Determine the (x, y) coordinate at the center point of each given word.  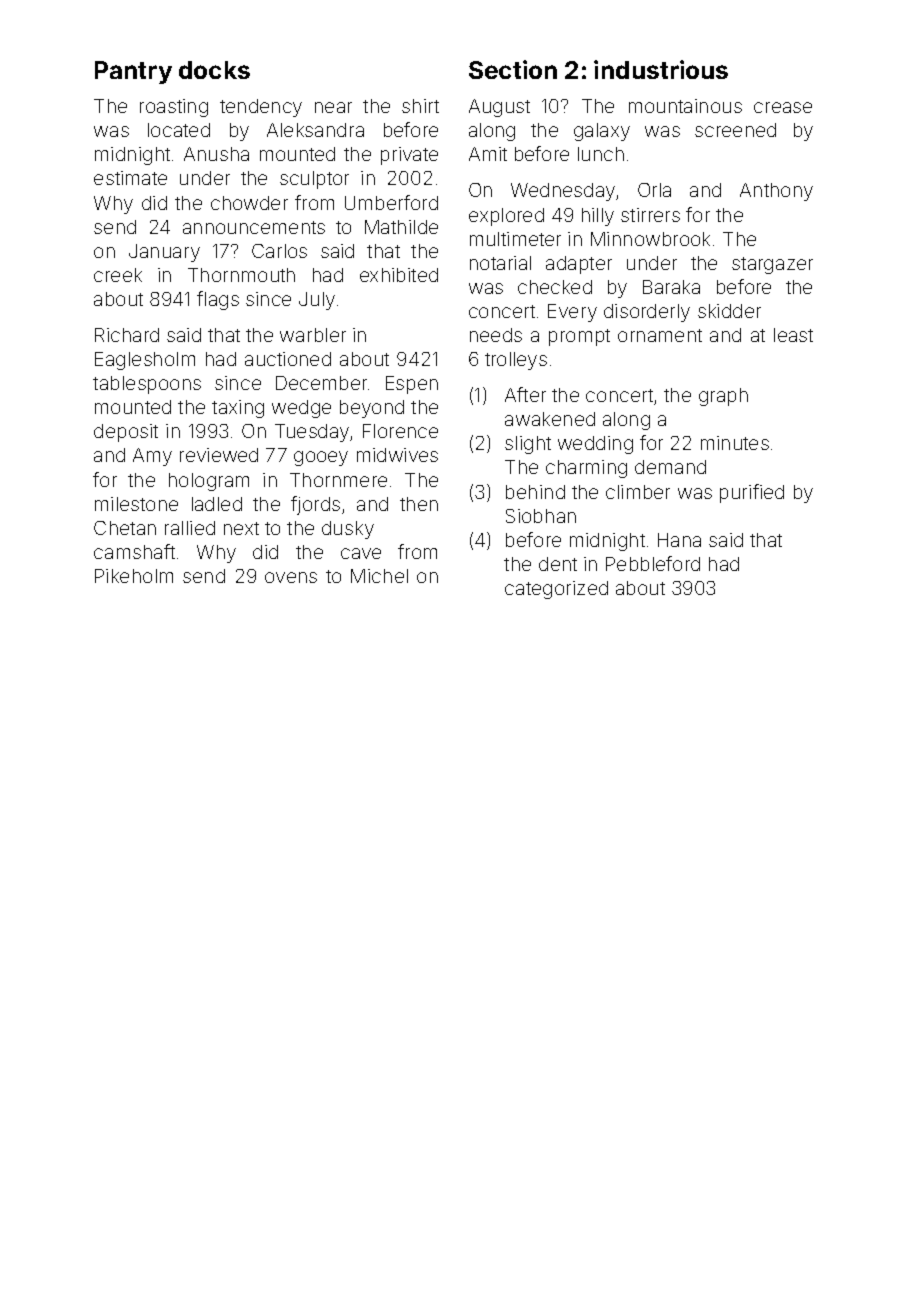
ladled (217, 504)
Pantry (133, 72)
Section (513, 69)
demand (670, 467)
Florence (400, 431)
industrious (661, 69)
